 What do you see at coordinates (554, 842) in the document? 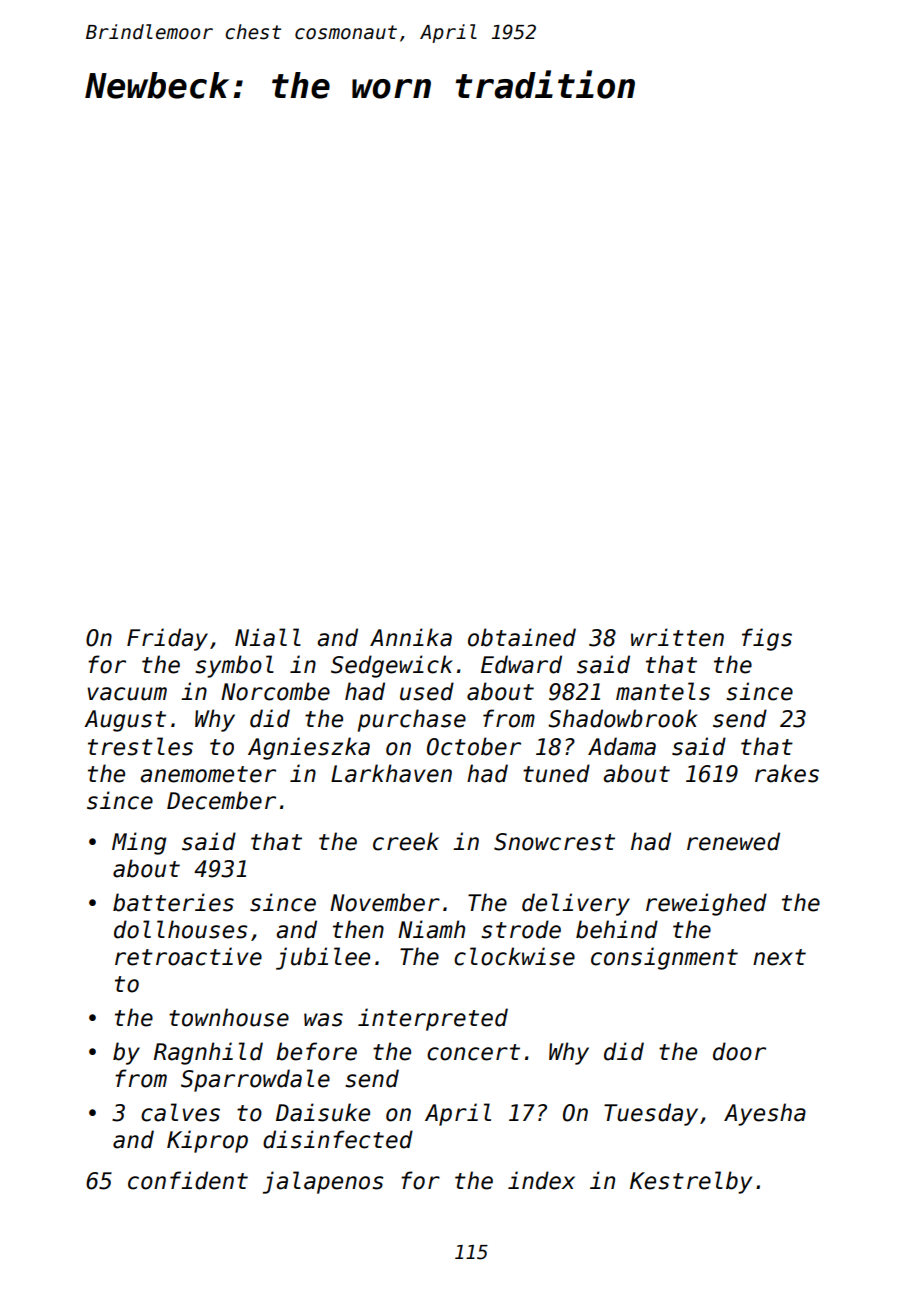
I see `Snowcrest` at bounding box center [554, 842].
